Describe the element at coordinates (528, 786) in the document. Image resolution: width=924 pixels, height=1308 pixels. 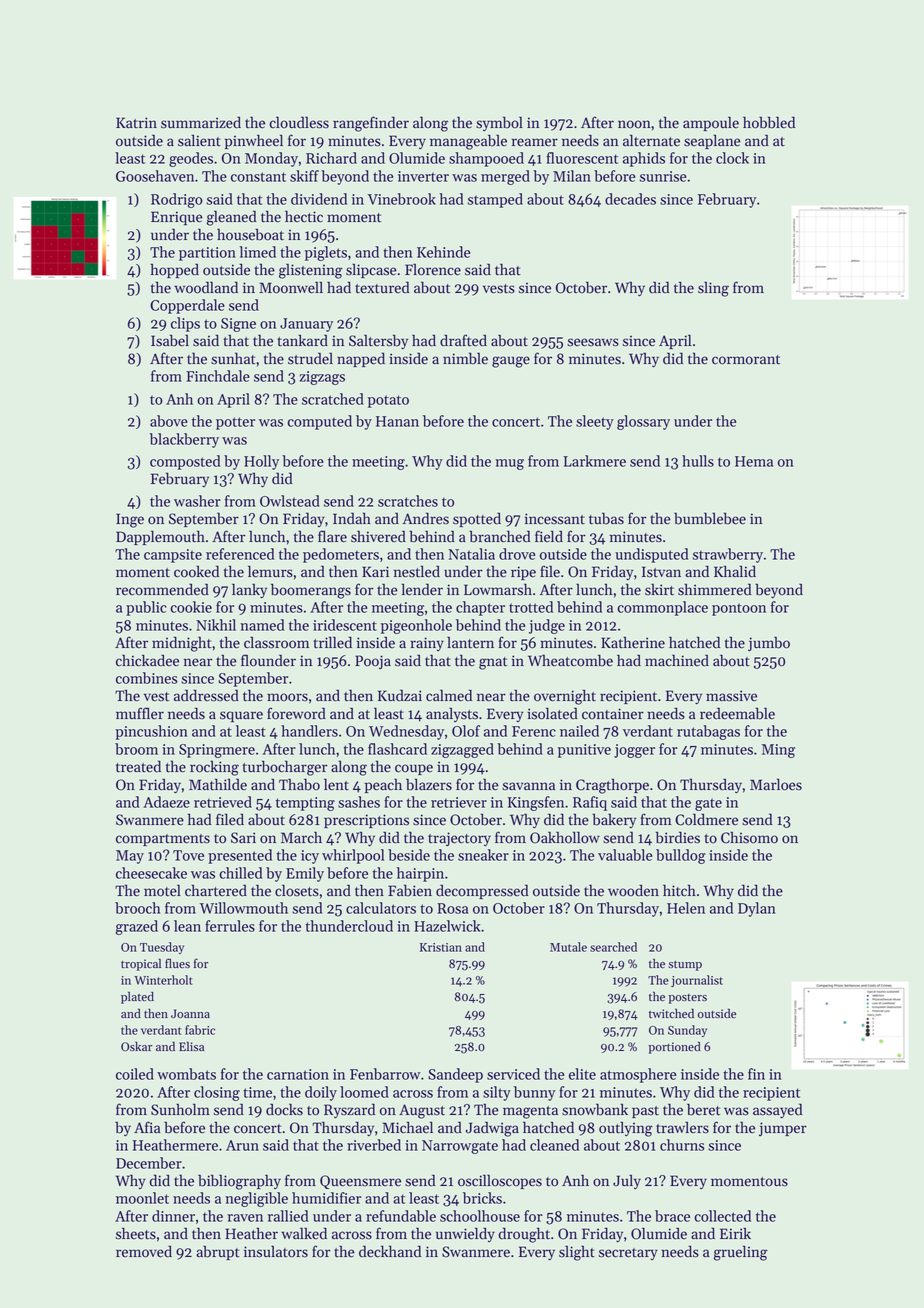
I see `savanna` at that location.
